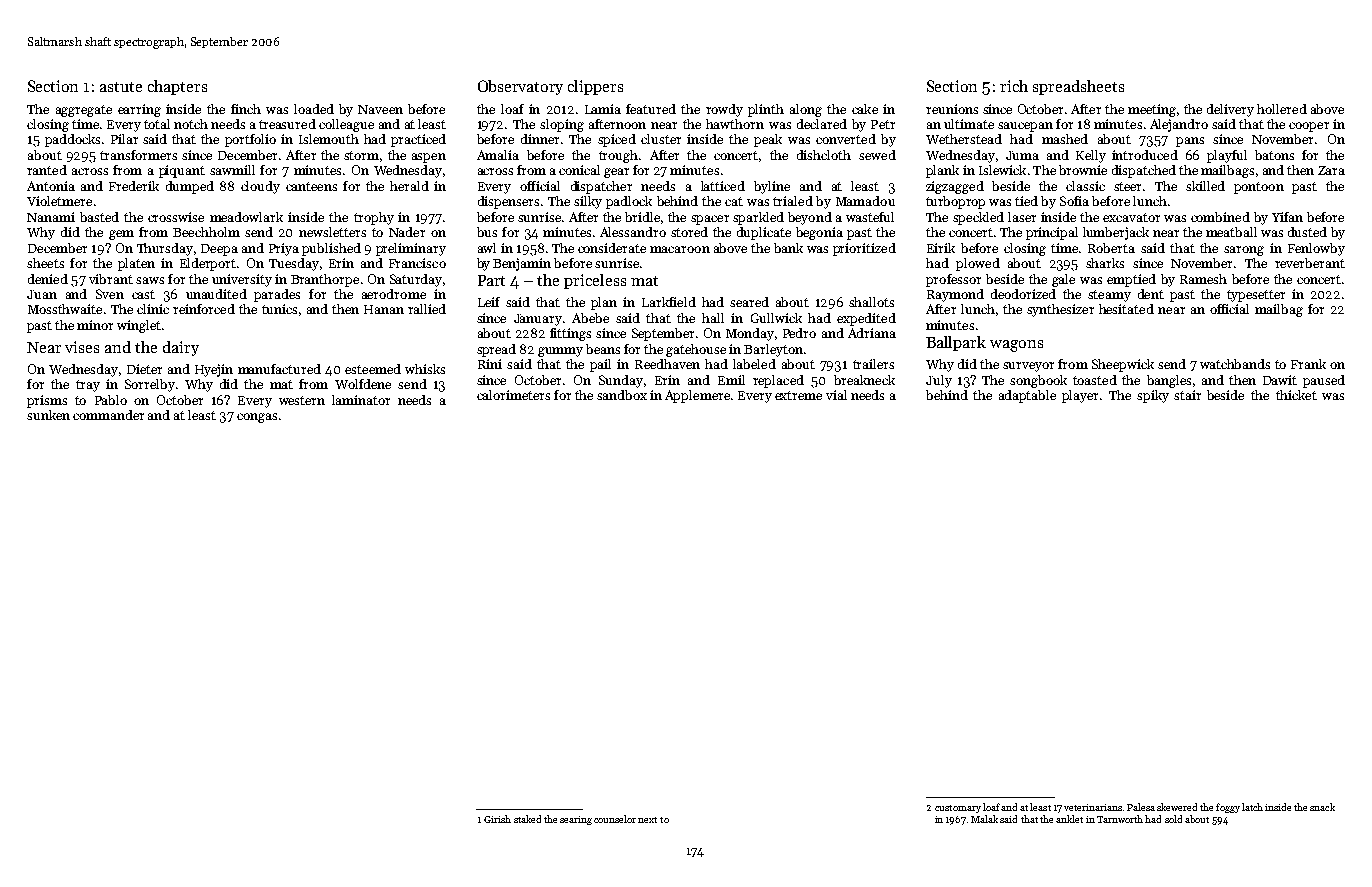 Image resolution: width=1372 pixels, height=887 pixels. Describe the element at coordinates (384, 309) in the document. I see `Hanan` at that location.
